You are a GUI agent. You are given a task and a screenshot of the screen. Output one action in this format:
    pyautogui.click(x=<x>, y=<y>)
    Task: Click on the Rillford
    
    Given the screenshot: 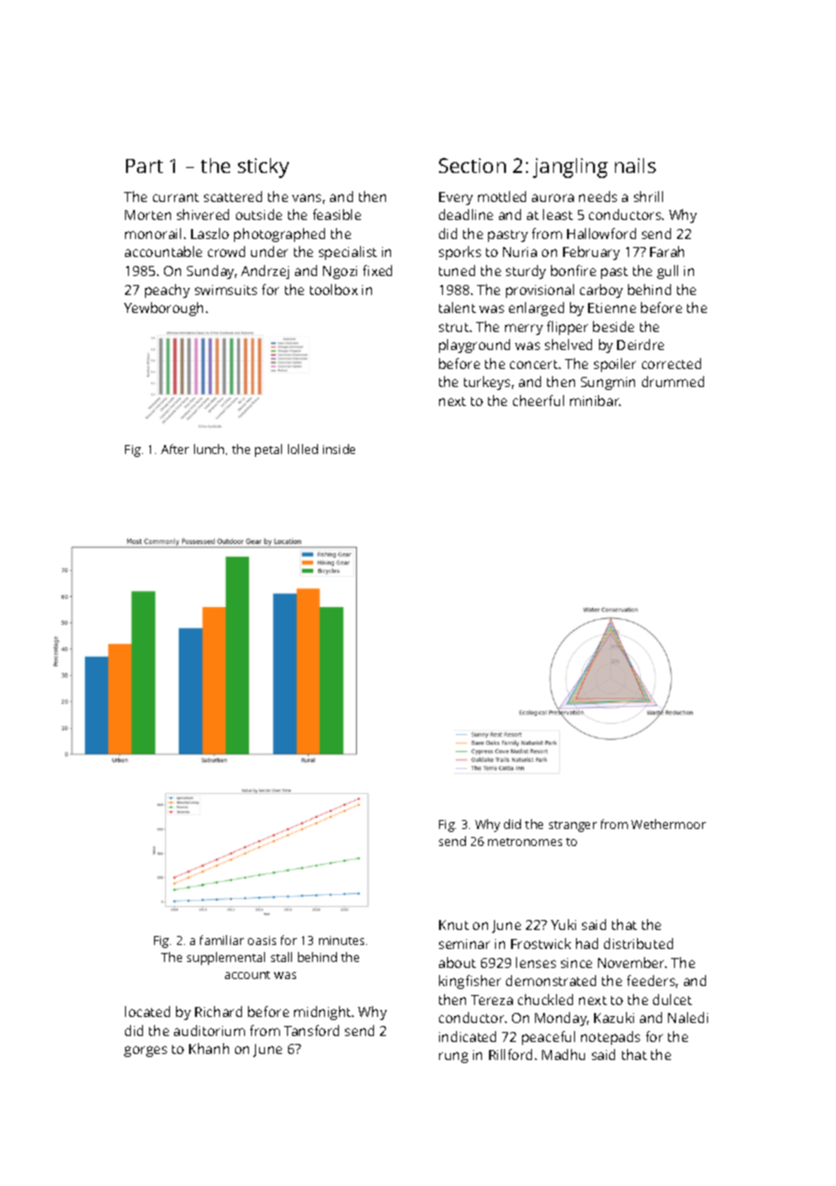 What is the action you would take?
    pyautogui.click(x=510, y=1054)
